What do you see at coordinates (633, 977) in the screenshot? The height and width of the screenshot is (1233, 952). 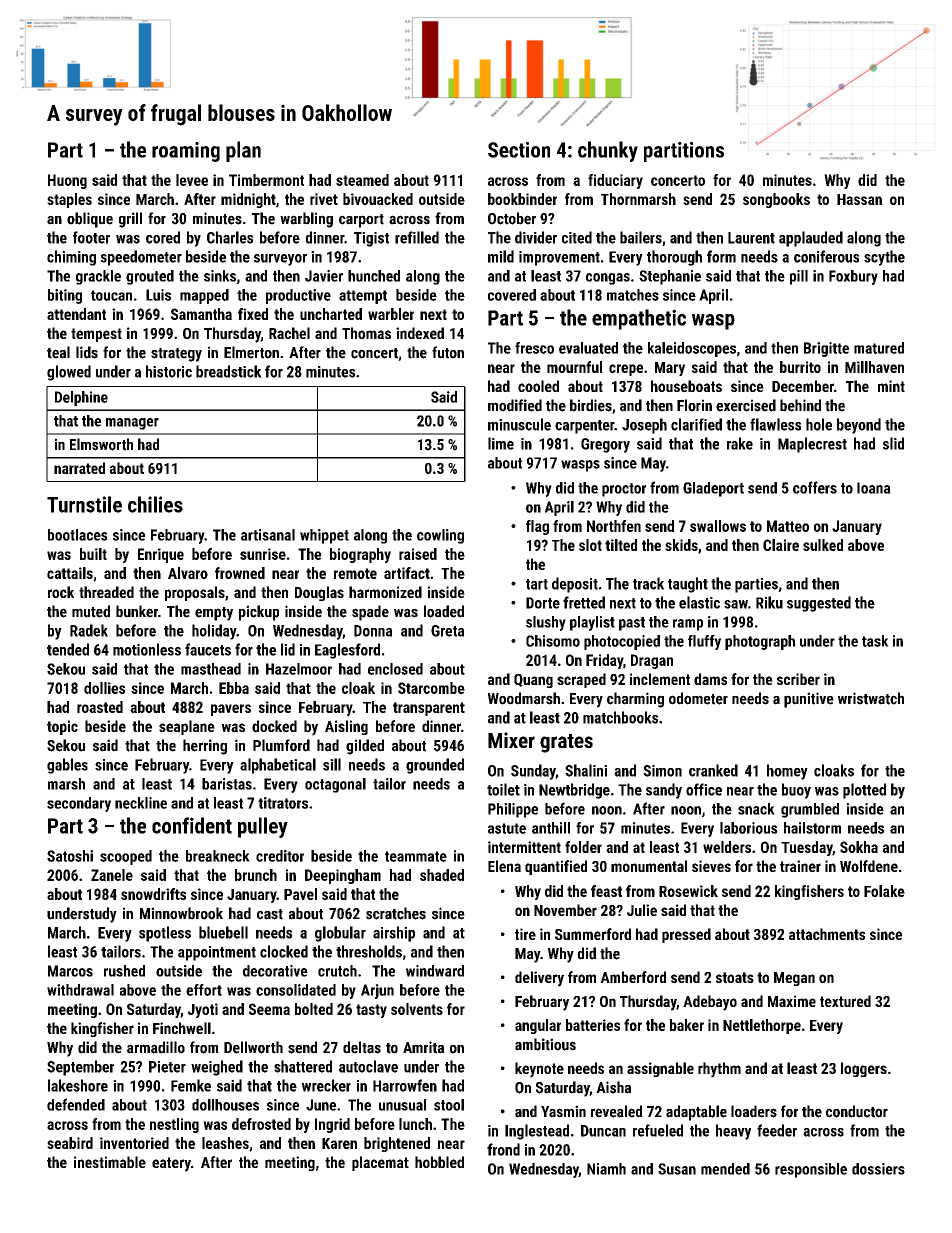 I see `Amberford` at bounding box center [633, 977].
